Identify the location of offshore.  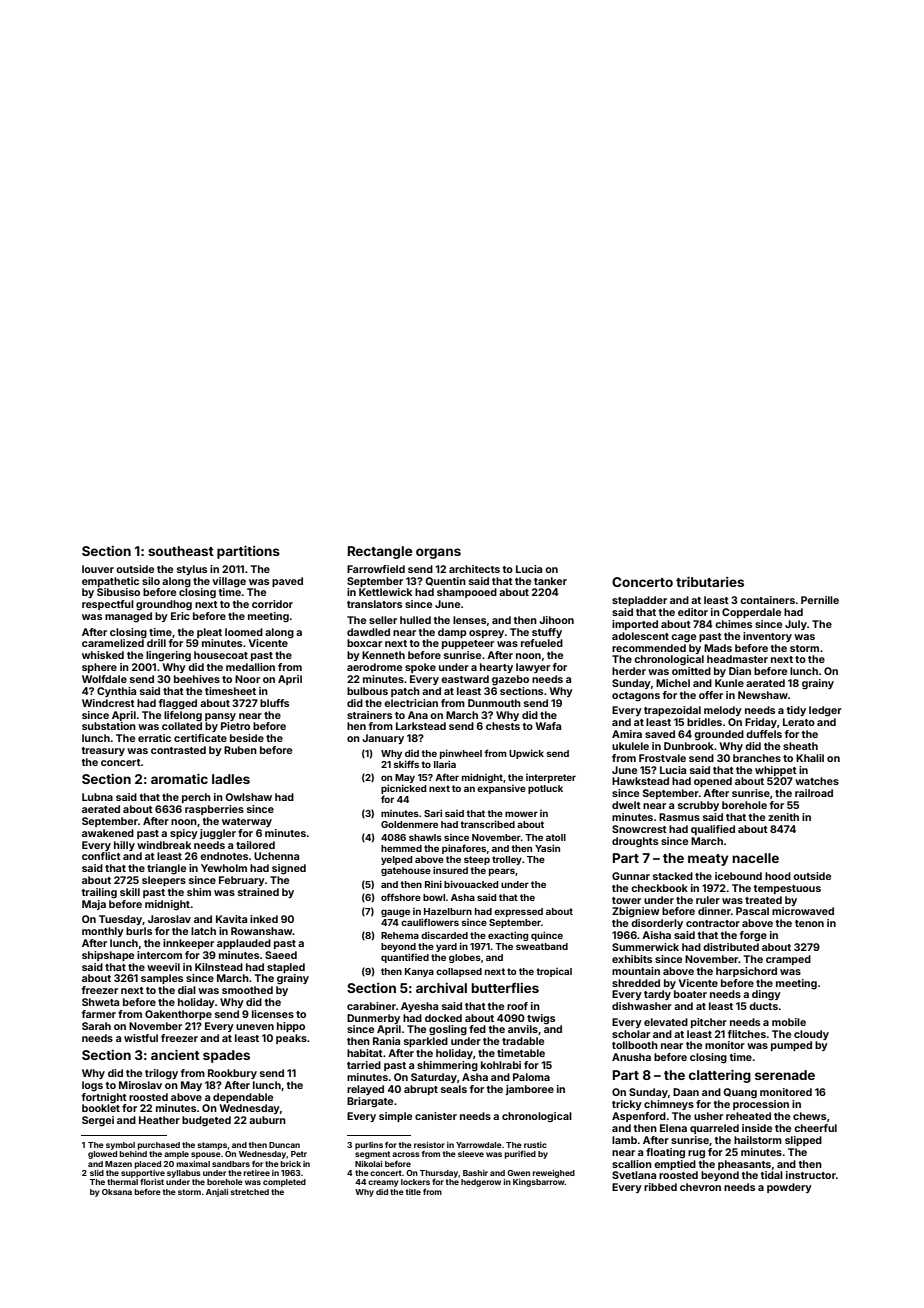
(401, 897).
